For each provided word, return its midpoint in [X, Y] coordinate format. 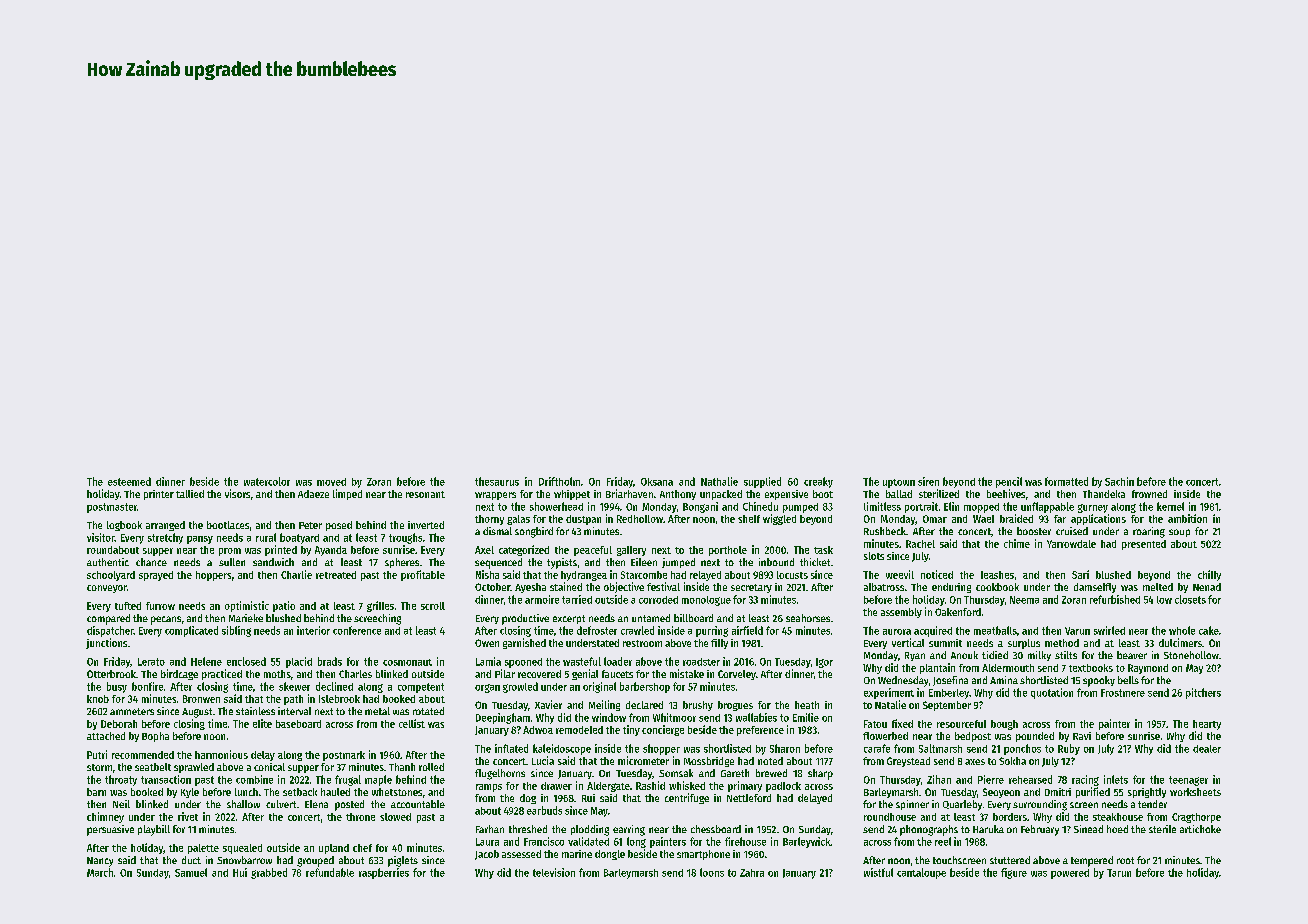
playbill [154, 830]
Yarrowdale [1071, 544]
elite [262, 723]
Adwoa [538, 730]
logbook [124, 526]
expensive [786, 495]
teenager [1188, 781]
